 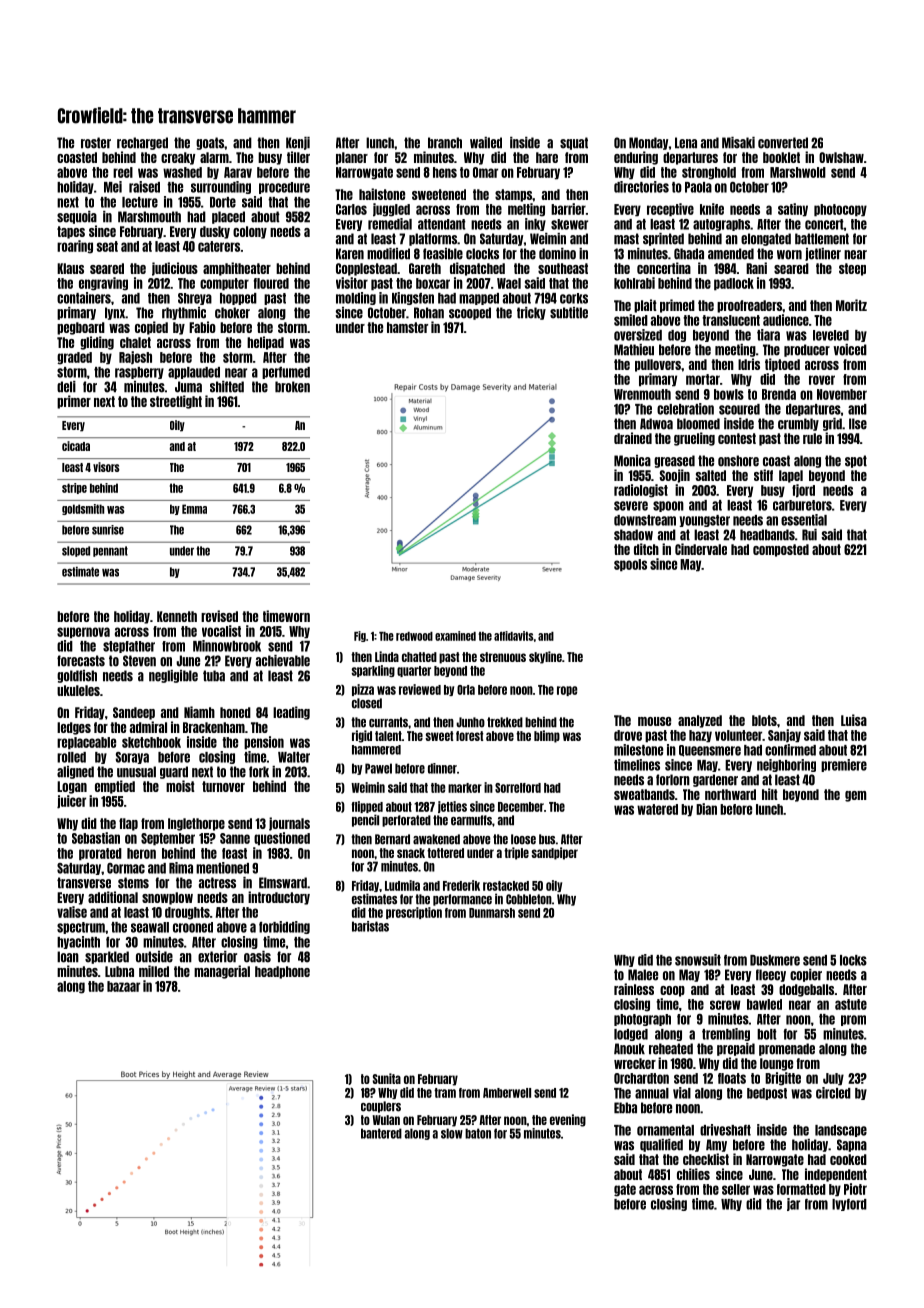 What do you see at coordinates (381, 1107) in the screenshot?
I see `couplers` at bounding box center [381, 1107].
